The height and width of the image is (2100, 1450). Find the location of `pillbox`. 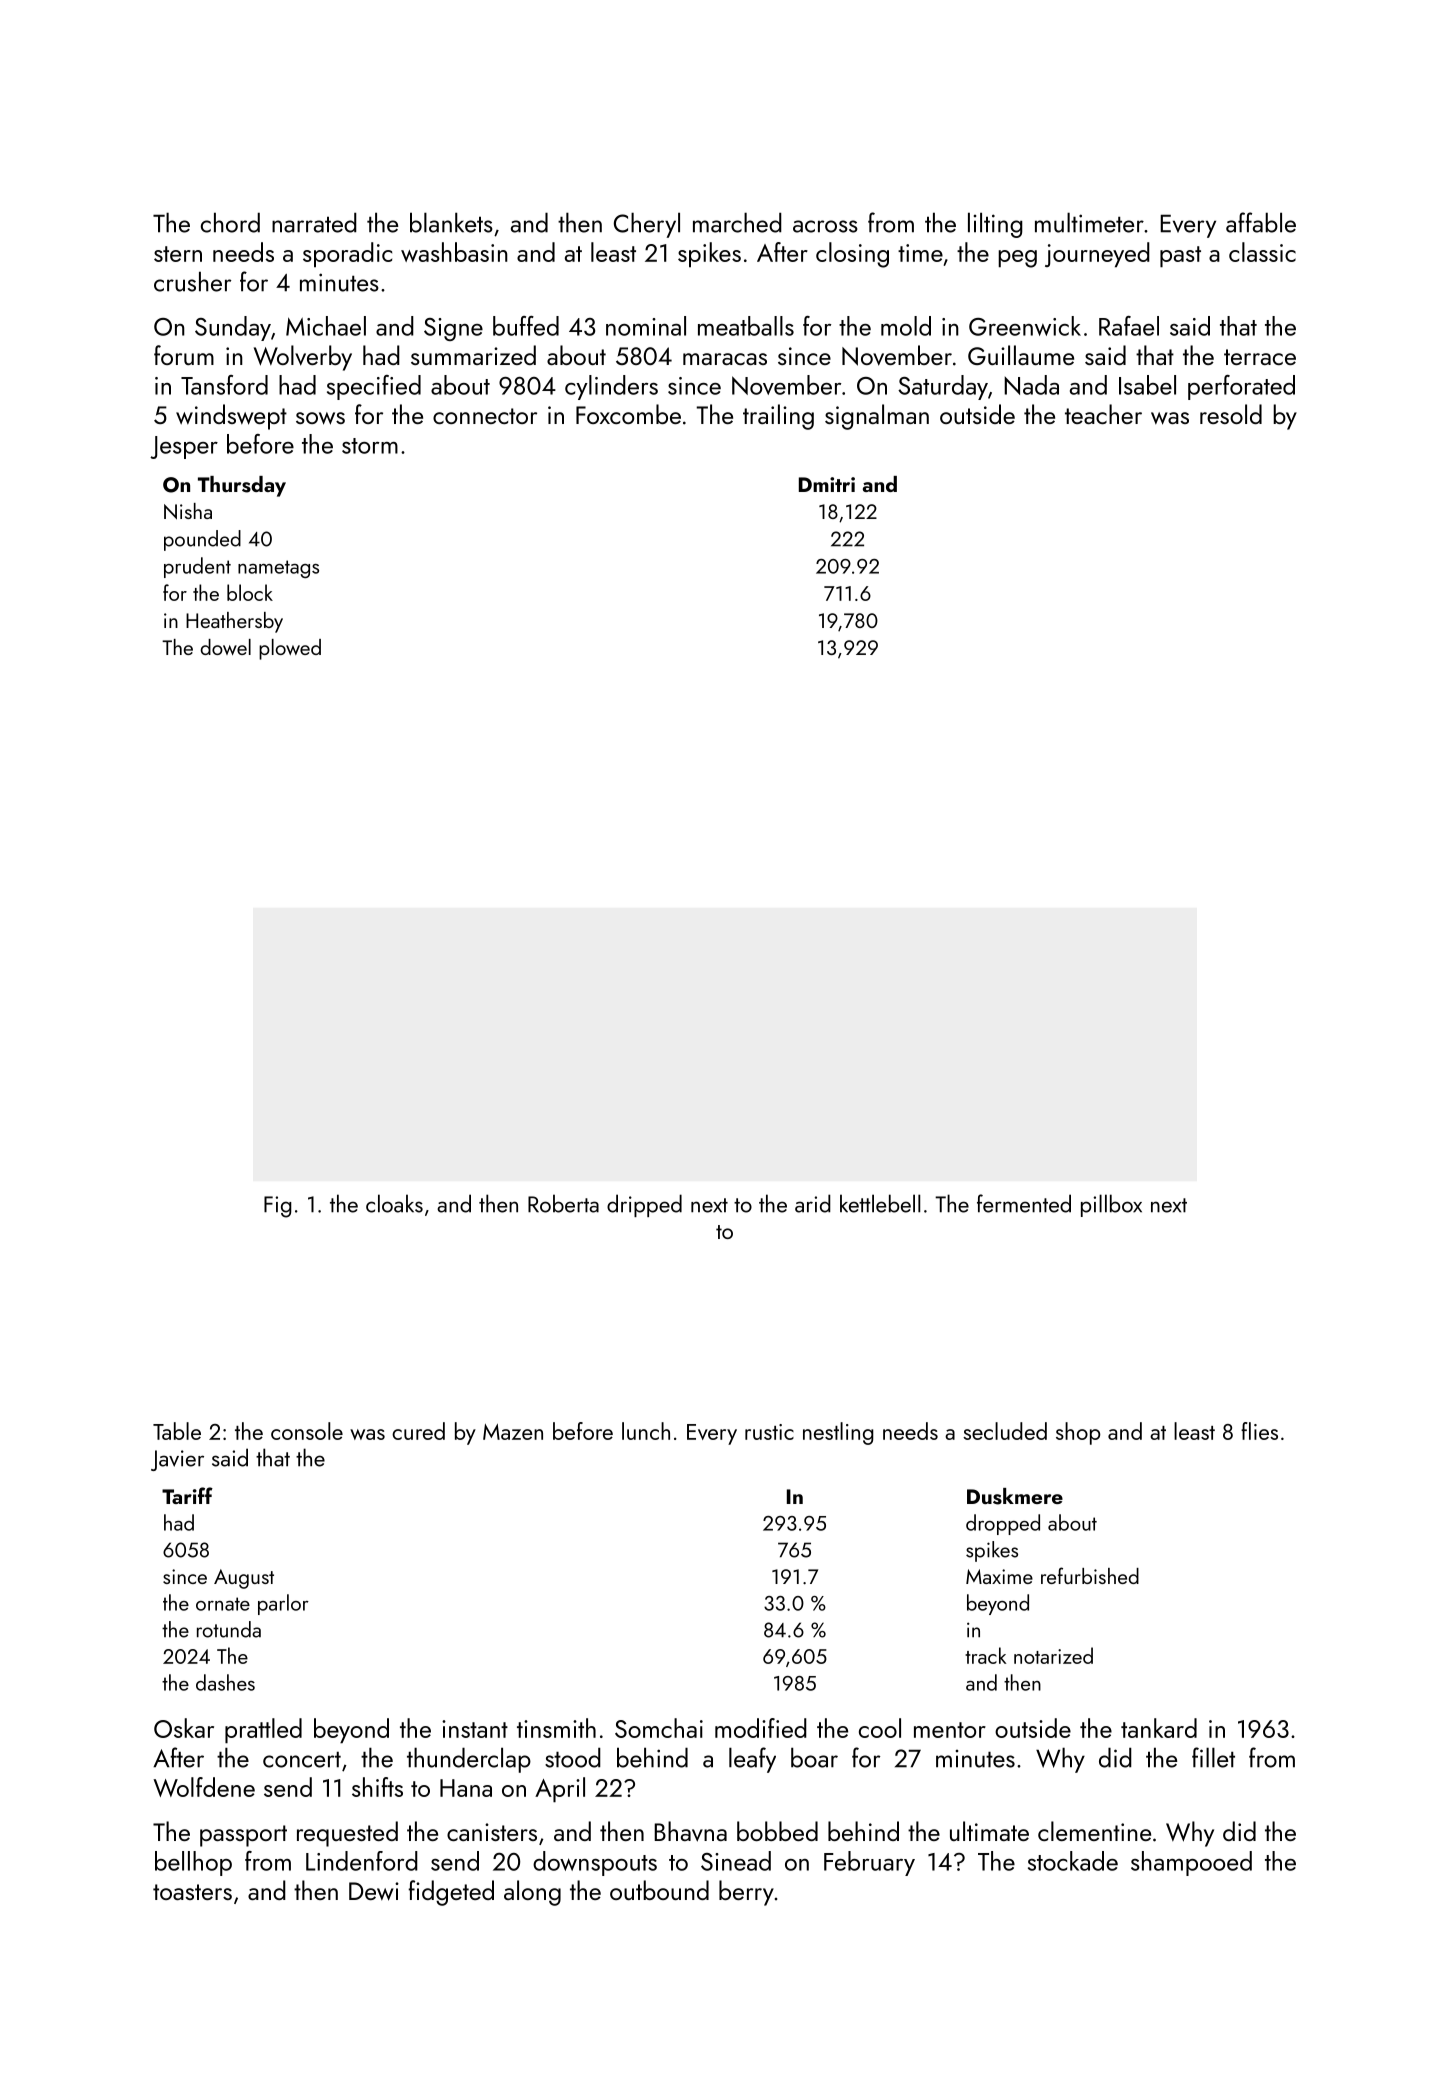

pillbox is located at coordinates (1111, 1205).
